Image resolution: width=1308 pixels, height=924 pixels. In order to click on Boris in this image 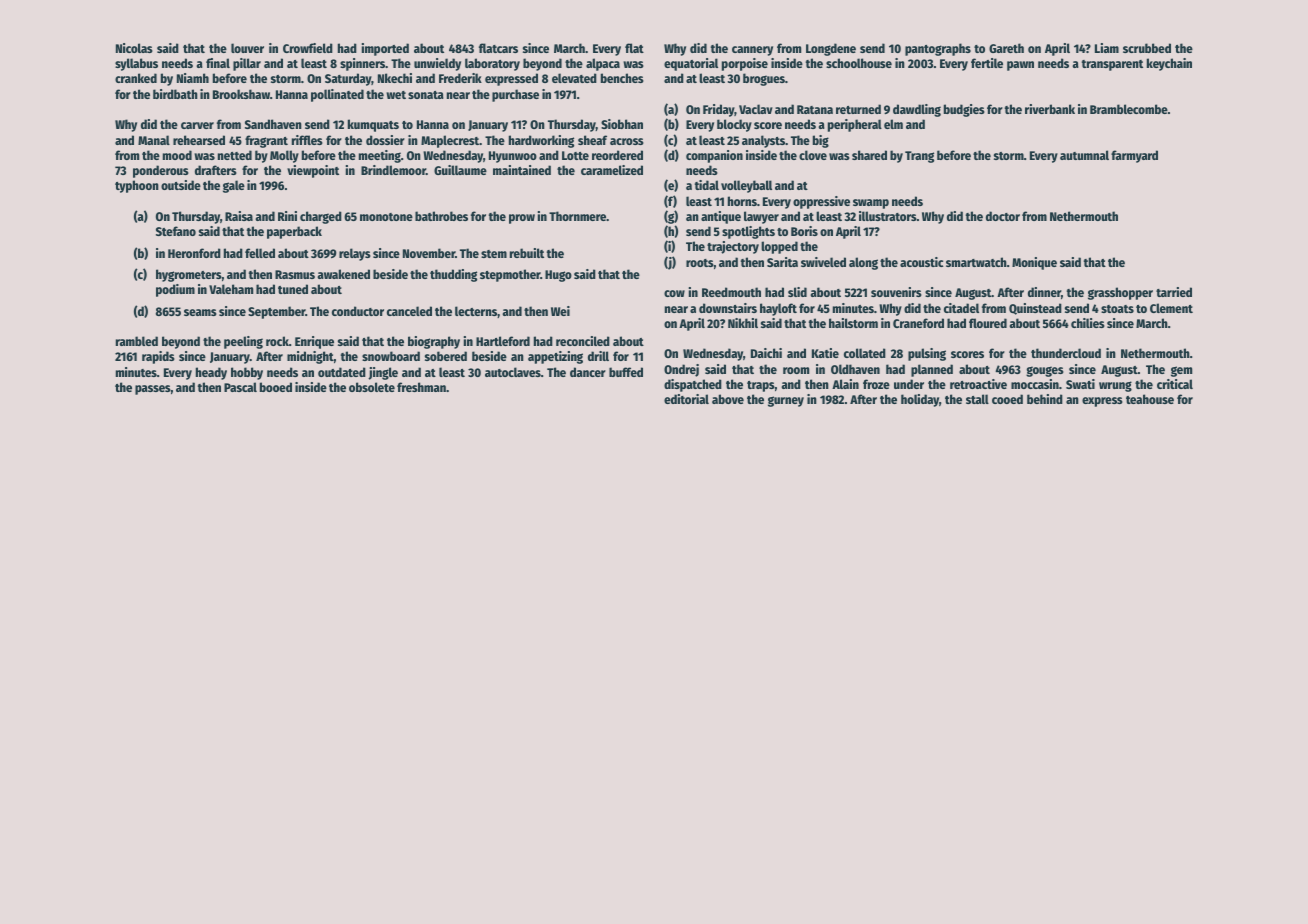, I will do `click(804, 231)`.
